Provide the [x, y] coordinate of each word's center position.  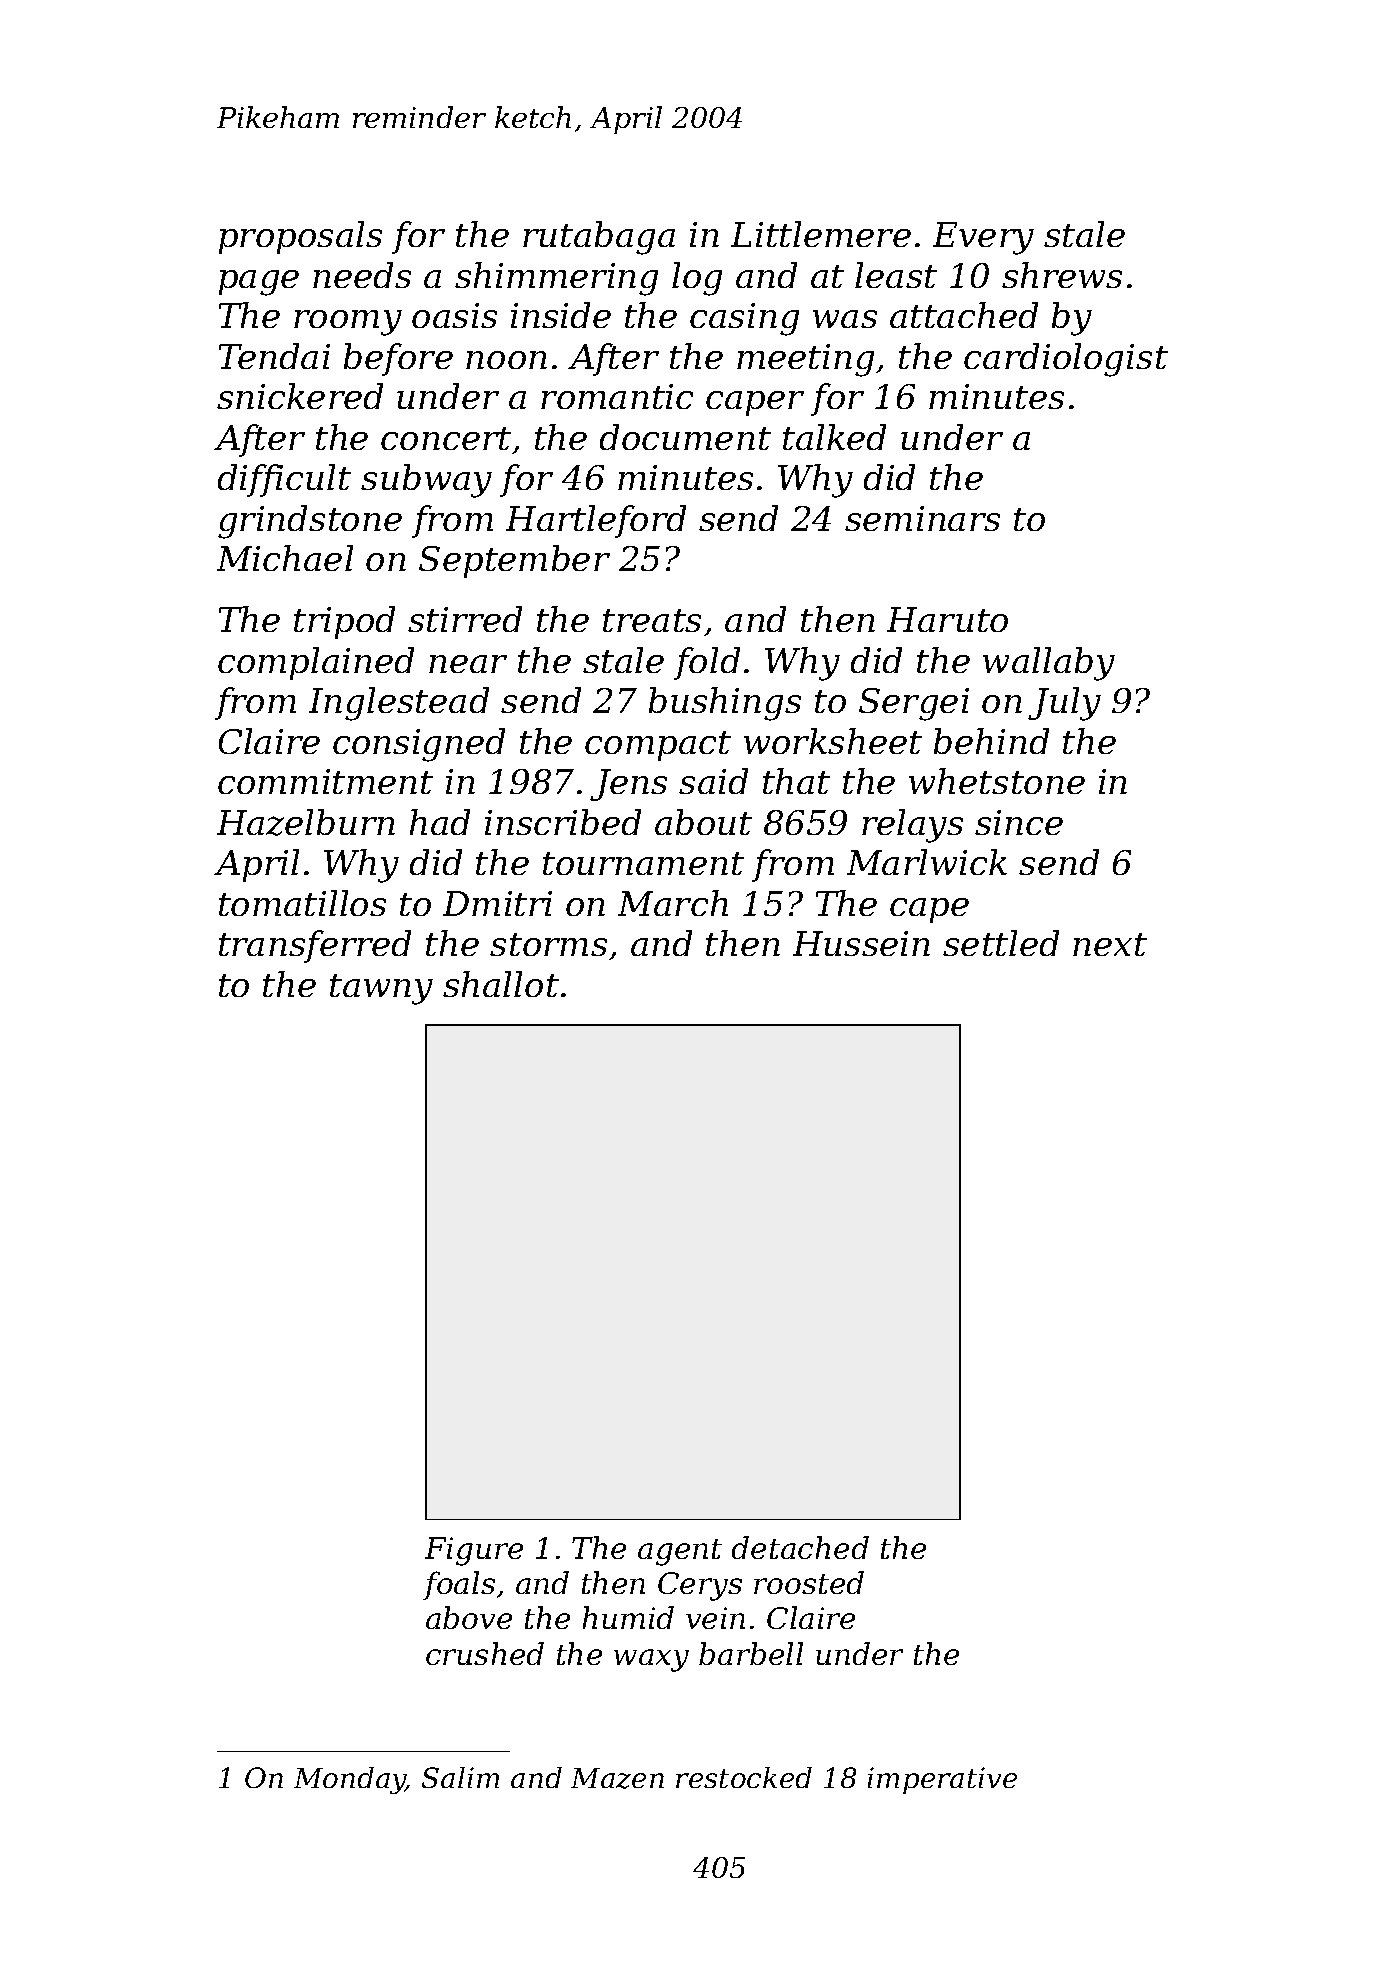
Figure [474, 1551]
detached [800, 1547]
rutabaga [599, 238]
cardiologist [1066, 360]
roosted [809, 1582]
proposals [300, 237]
